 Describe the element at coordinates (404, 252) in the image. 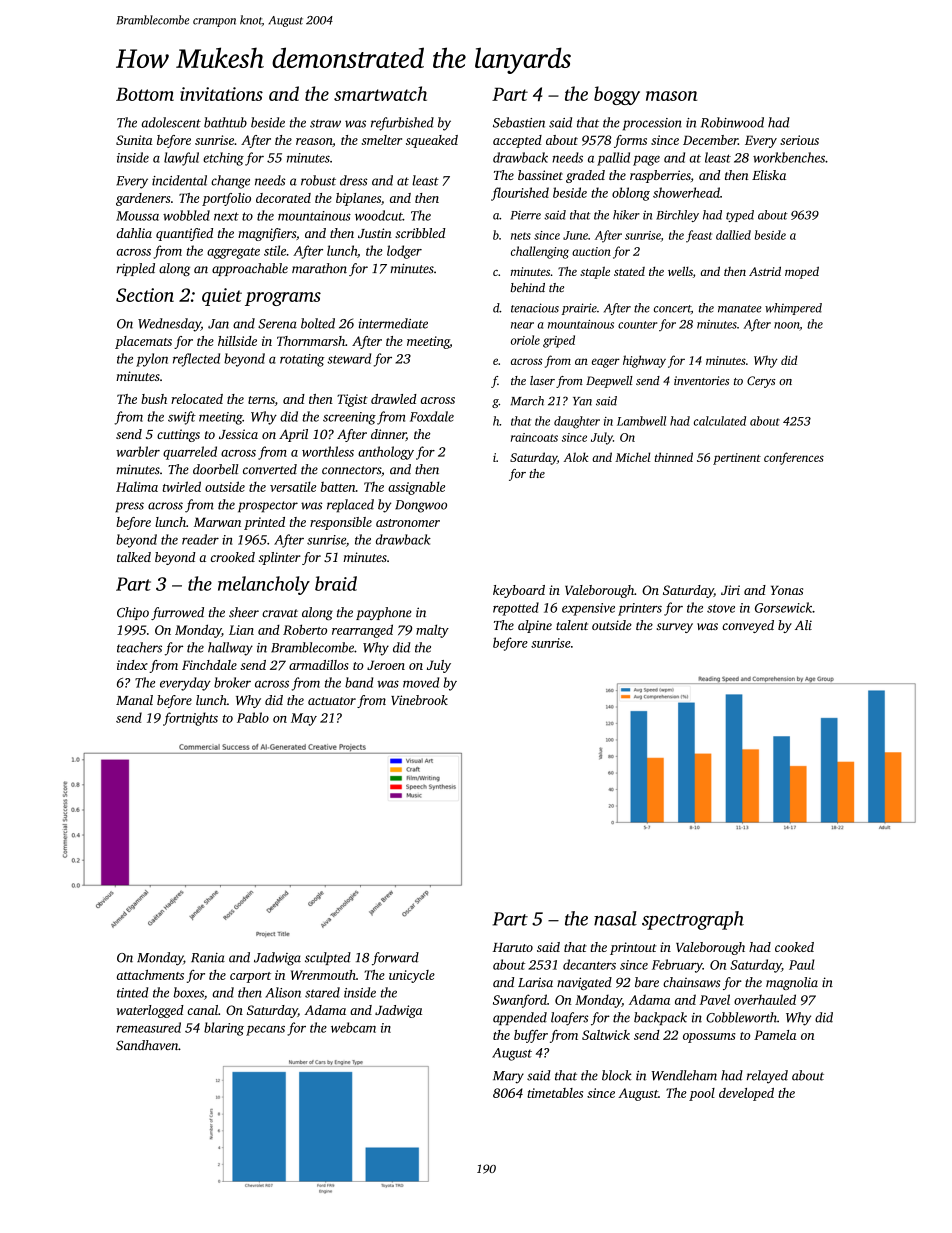

I see `lodger` at that location.
